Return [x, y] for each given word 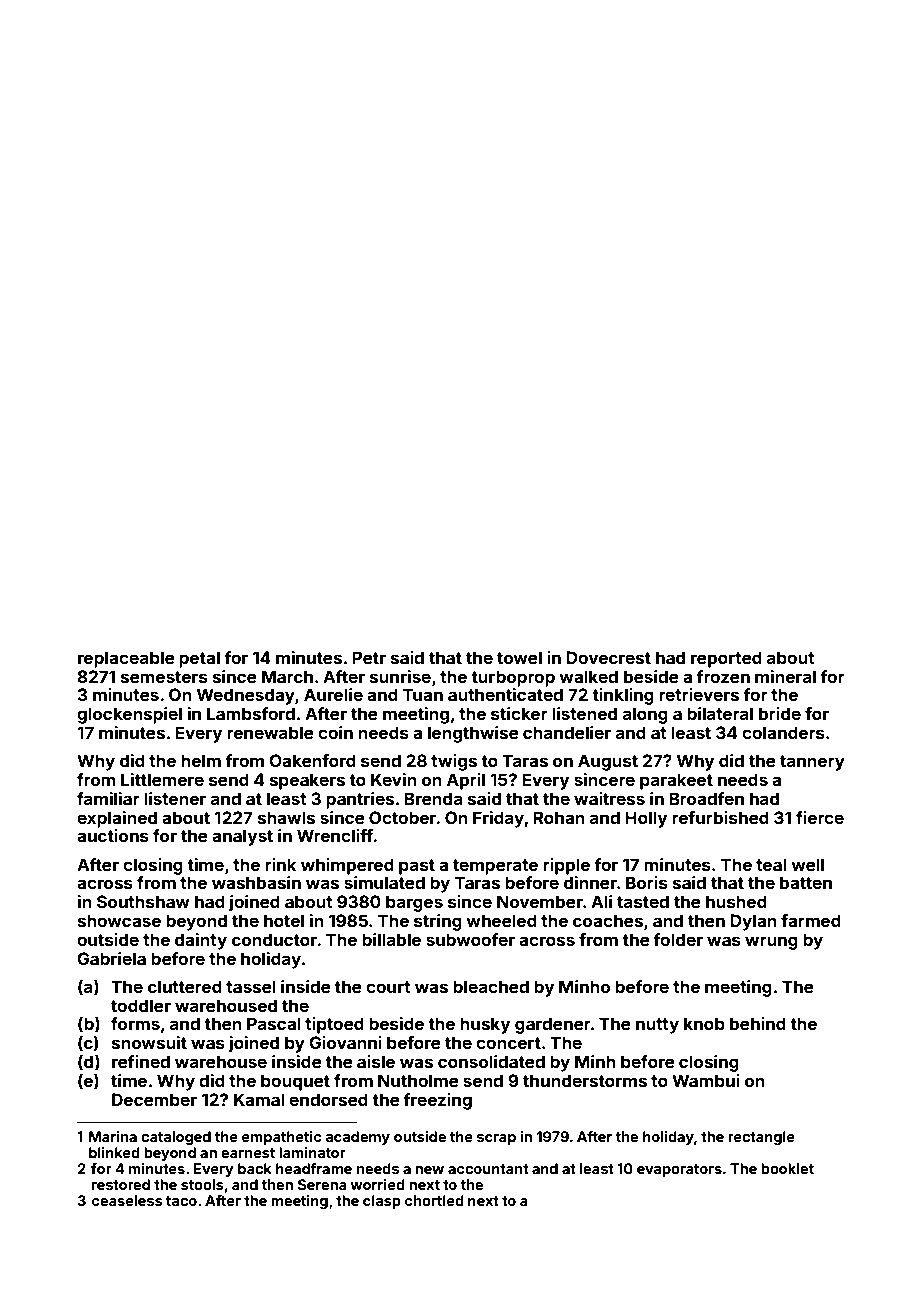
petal [199, 659]
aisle [376, 1061]
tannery [812, 763]
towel [519, 657]
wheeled [501, 920]
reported [726, 659]
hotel [284, 920]
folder [678, 939]
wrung [771, 943]
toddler [141, 1005]
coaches [608, 920]
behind [758, 1023]
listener [175, 798]
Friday [498, 819]
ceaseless [127, 1200]
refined [141, 1061]
